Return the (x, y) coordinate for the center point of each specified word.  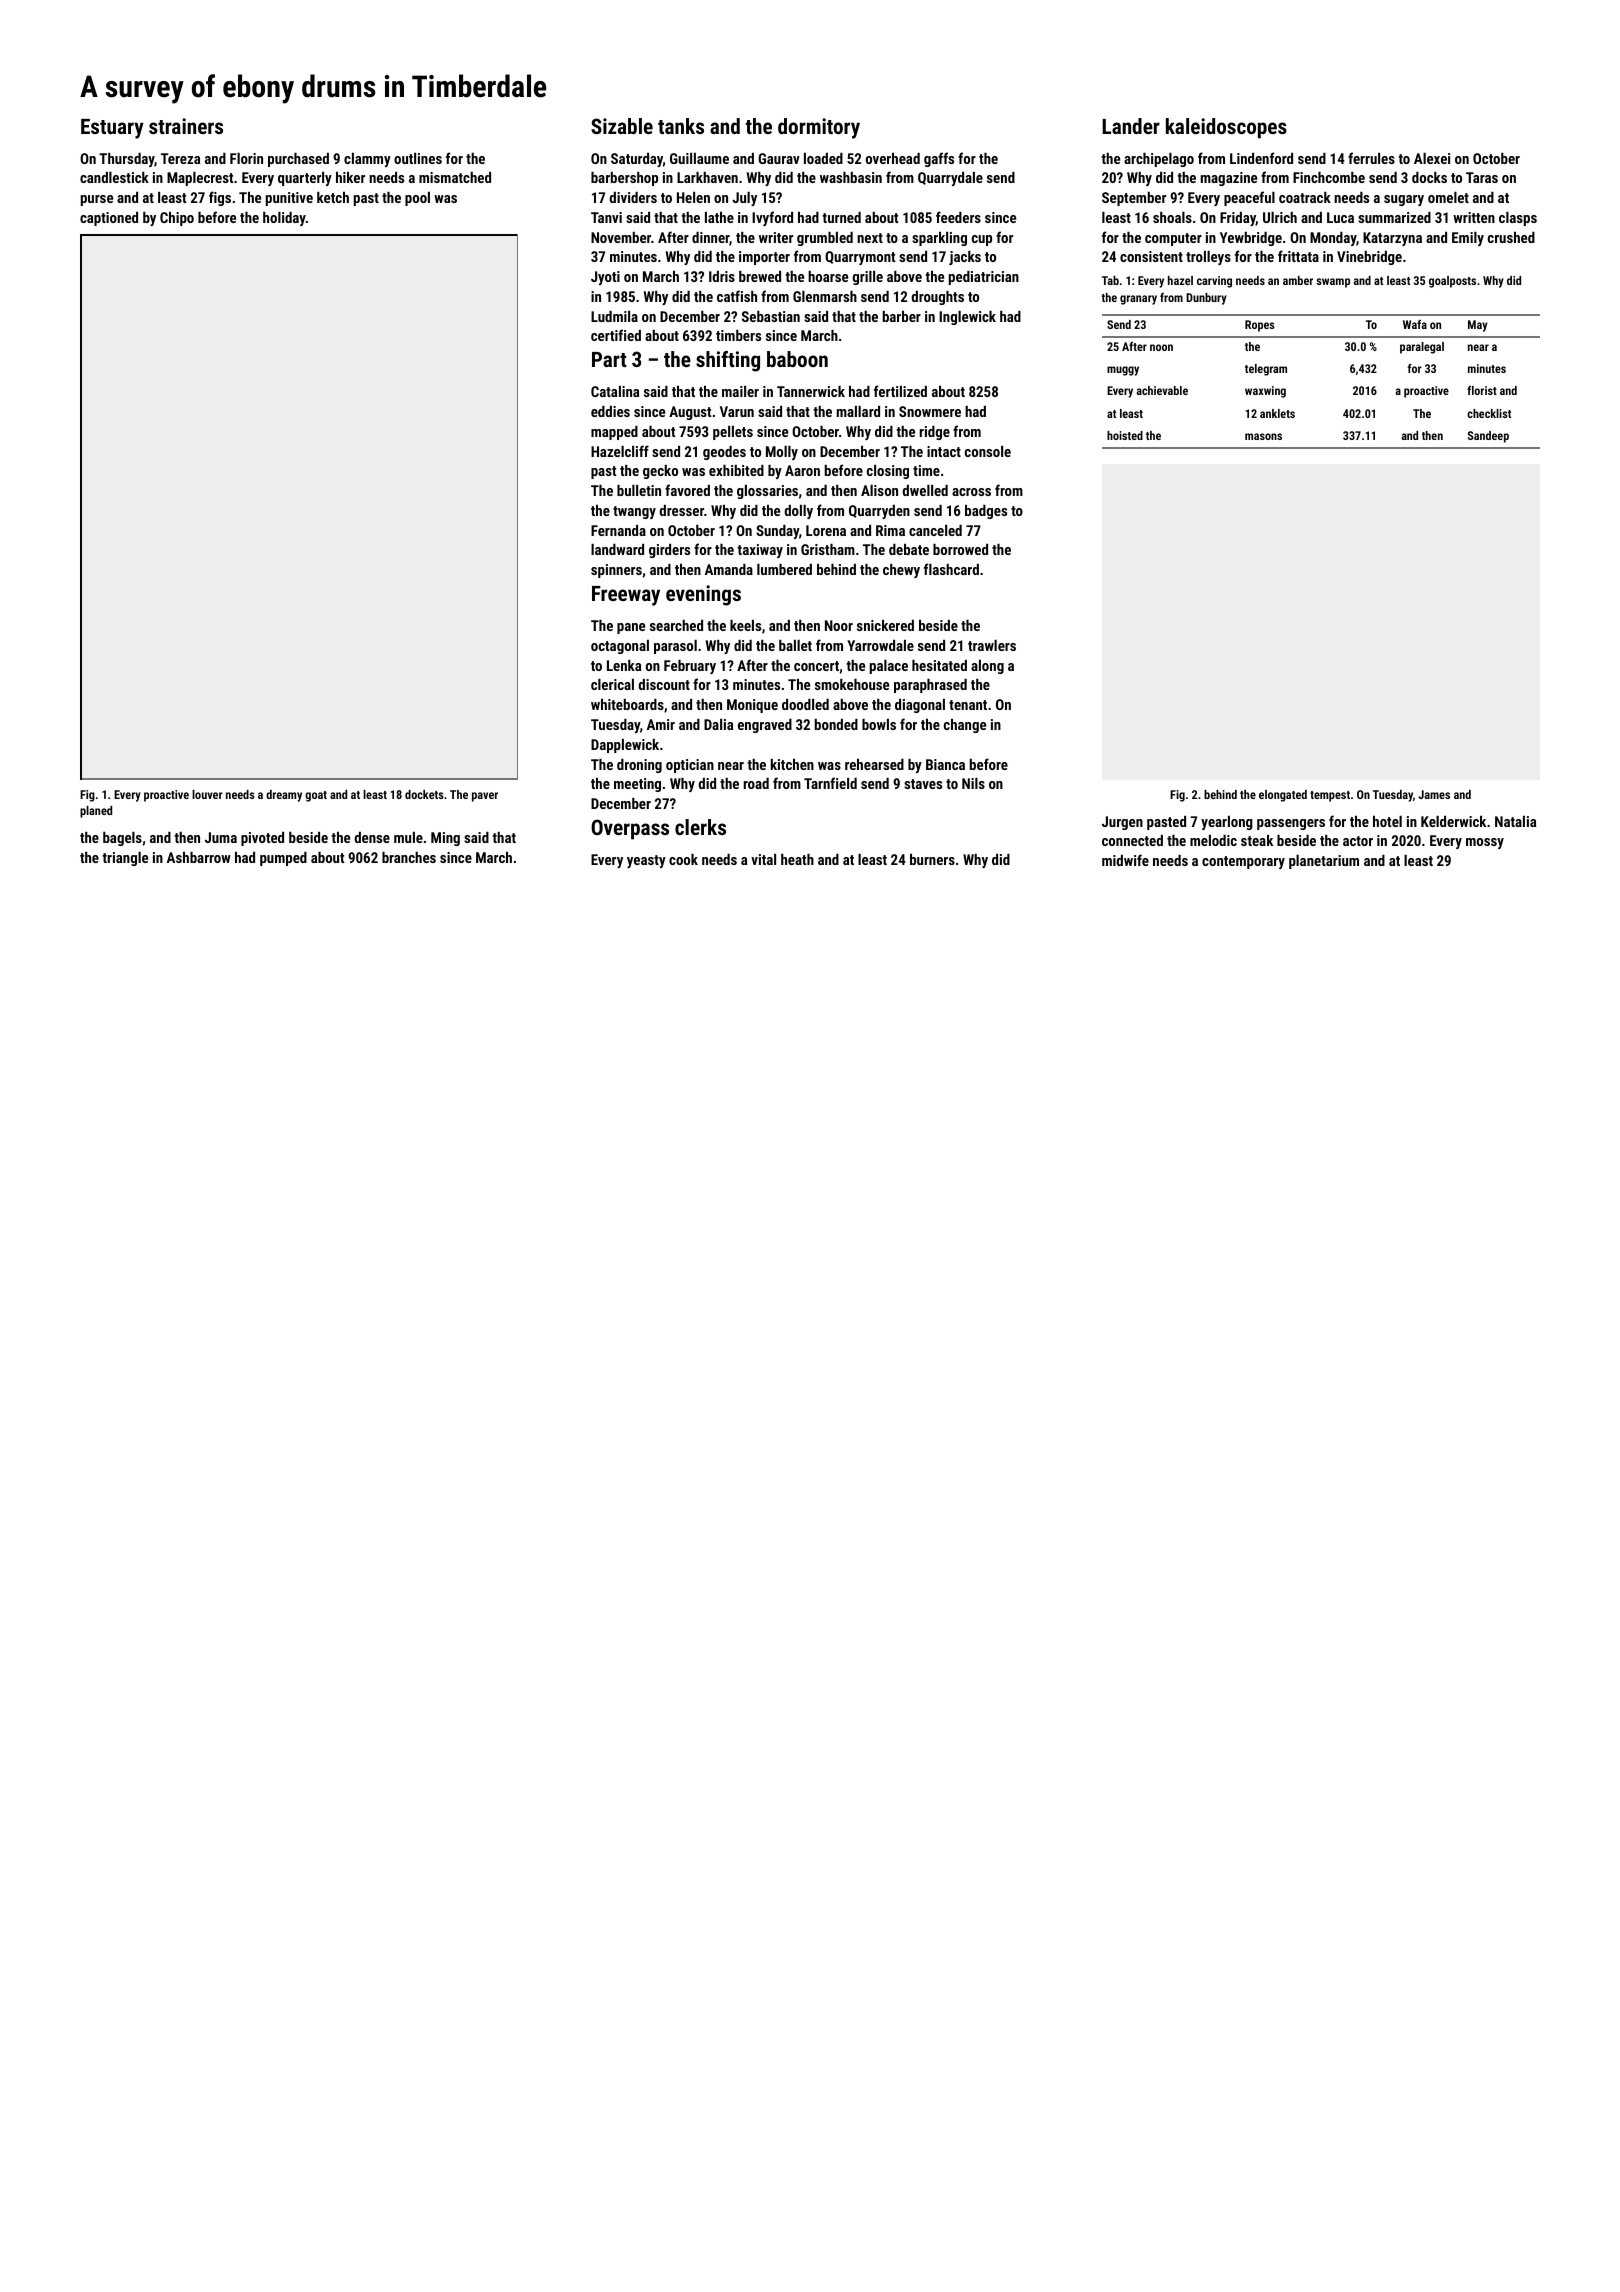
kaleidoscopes (1226, 128)
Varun (737, 411)
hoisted (1125, 435)
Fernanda (618, 530)
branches (409, 857)
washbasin (851, 177)
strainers (186, 126)
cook (683, 859)
